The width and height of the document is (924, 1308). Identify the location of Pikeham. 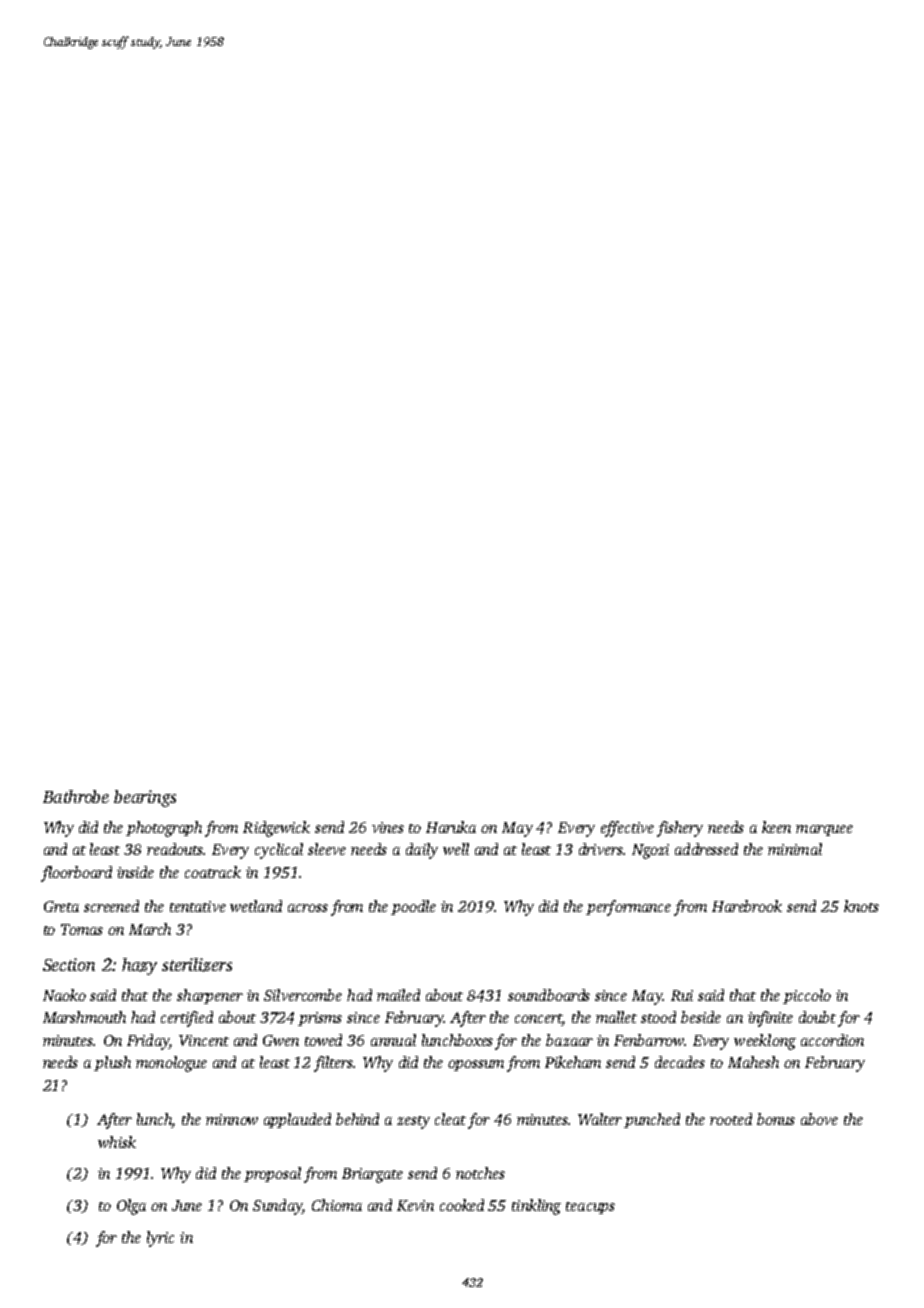
(573, 1062).
